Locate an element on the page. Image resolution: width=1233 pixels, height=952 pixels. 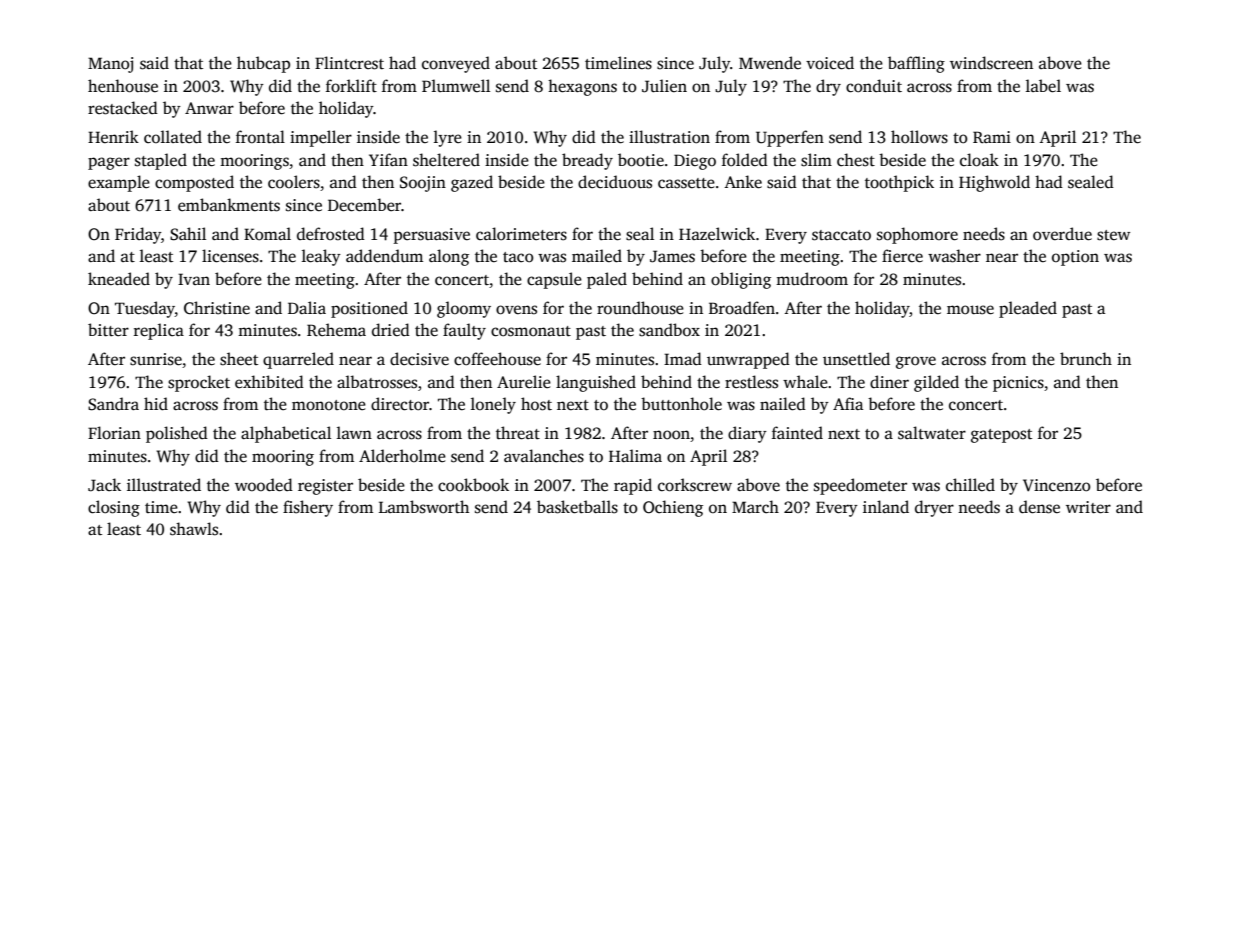
folded is located at coordinates (745, 160).
